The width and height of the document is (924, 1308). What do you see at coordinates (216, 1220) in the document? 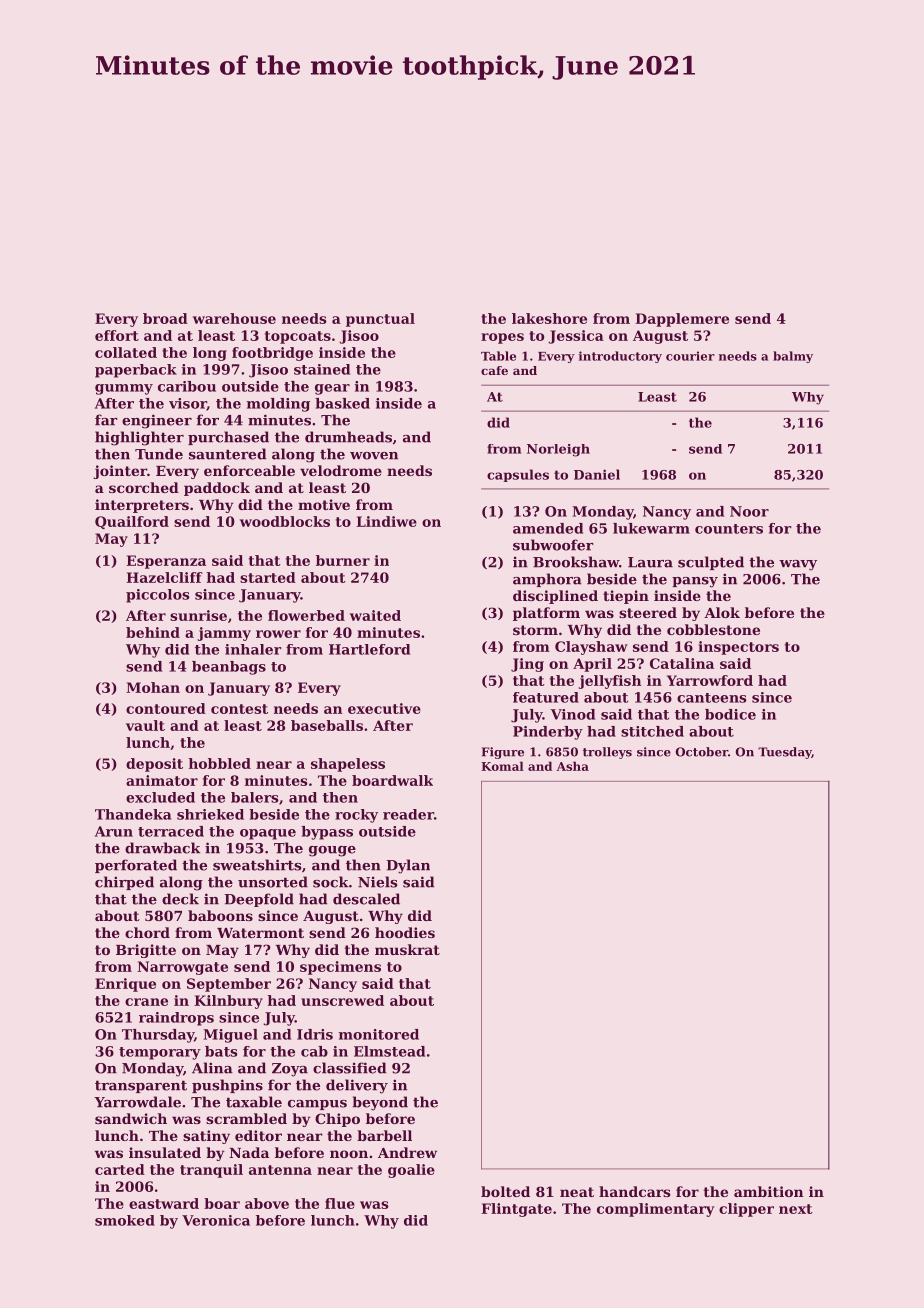
I see `Veronica` at bounding box center [216, 1220].
